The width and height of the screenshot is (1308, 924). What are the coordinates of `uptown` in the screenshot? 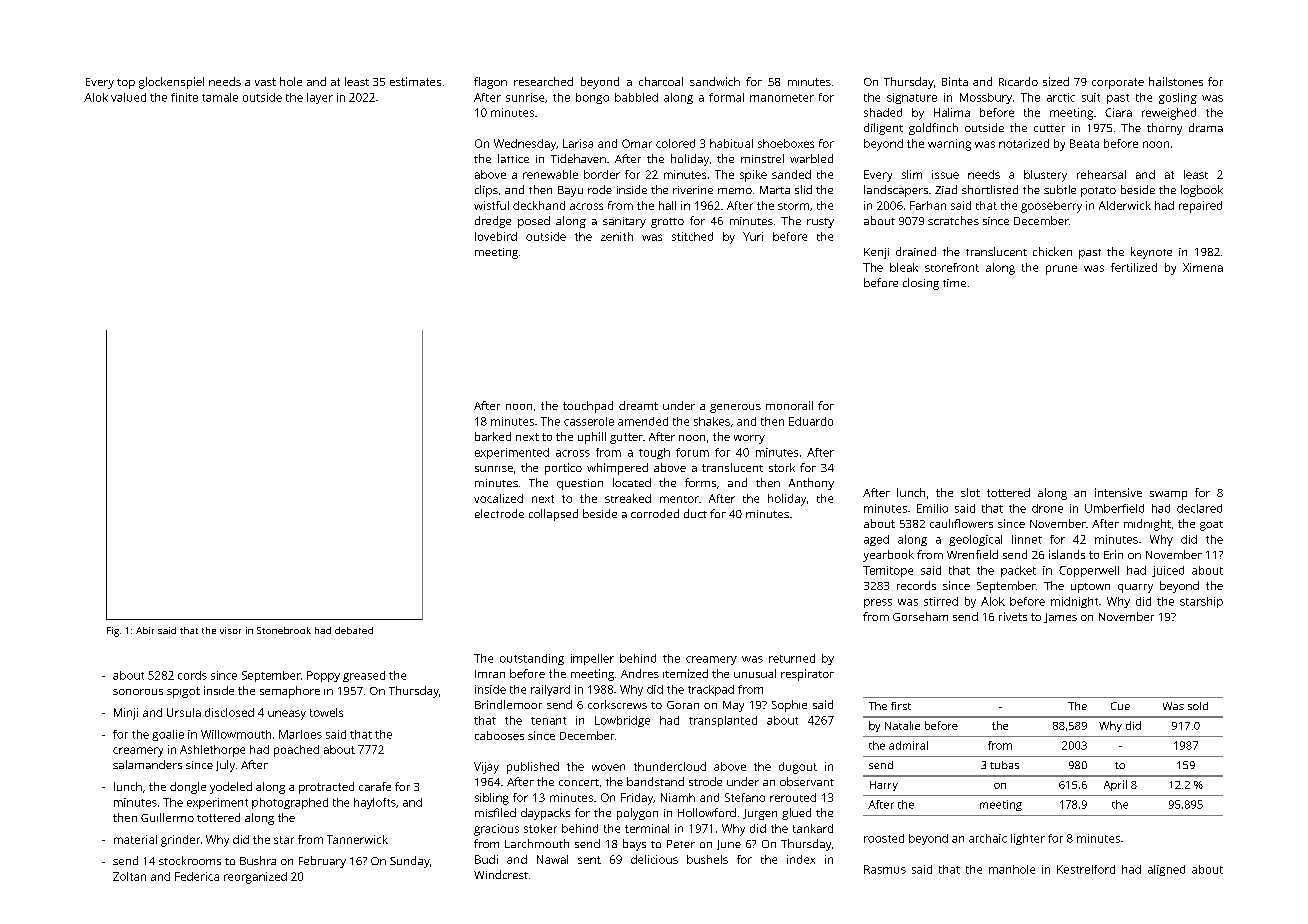 It's located at (1090, 588).
